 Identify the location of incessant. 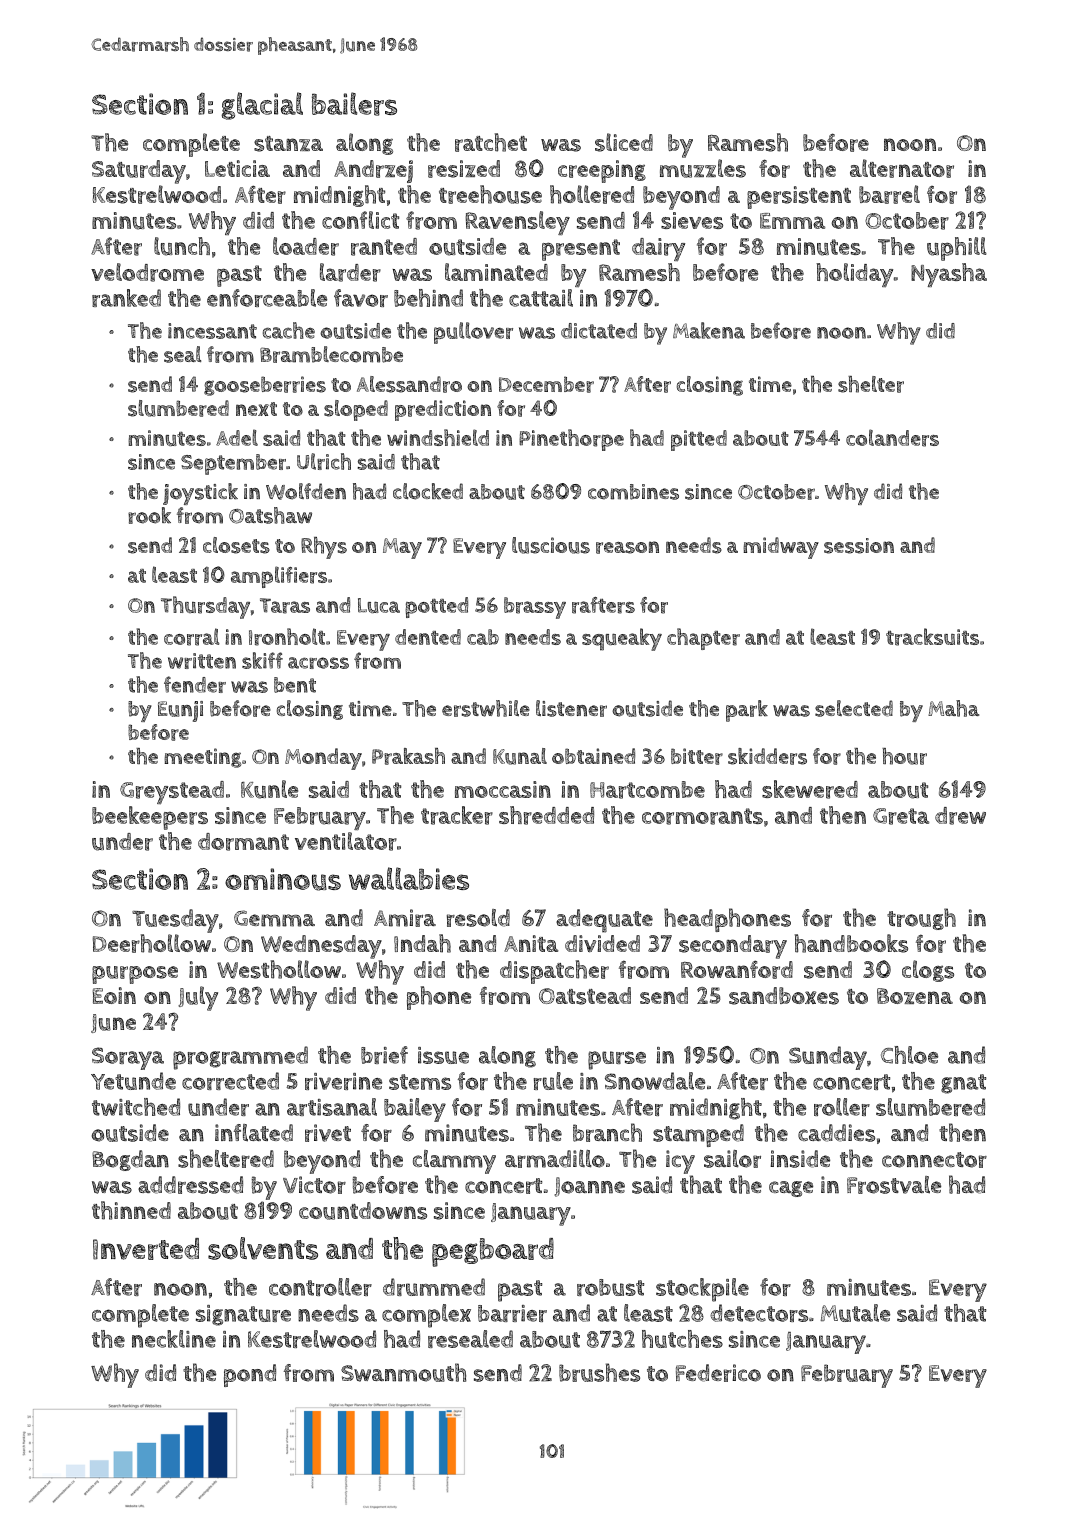
(212, 331).
